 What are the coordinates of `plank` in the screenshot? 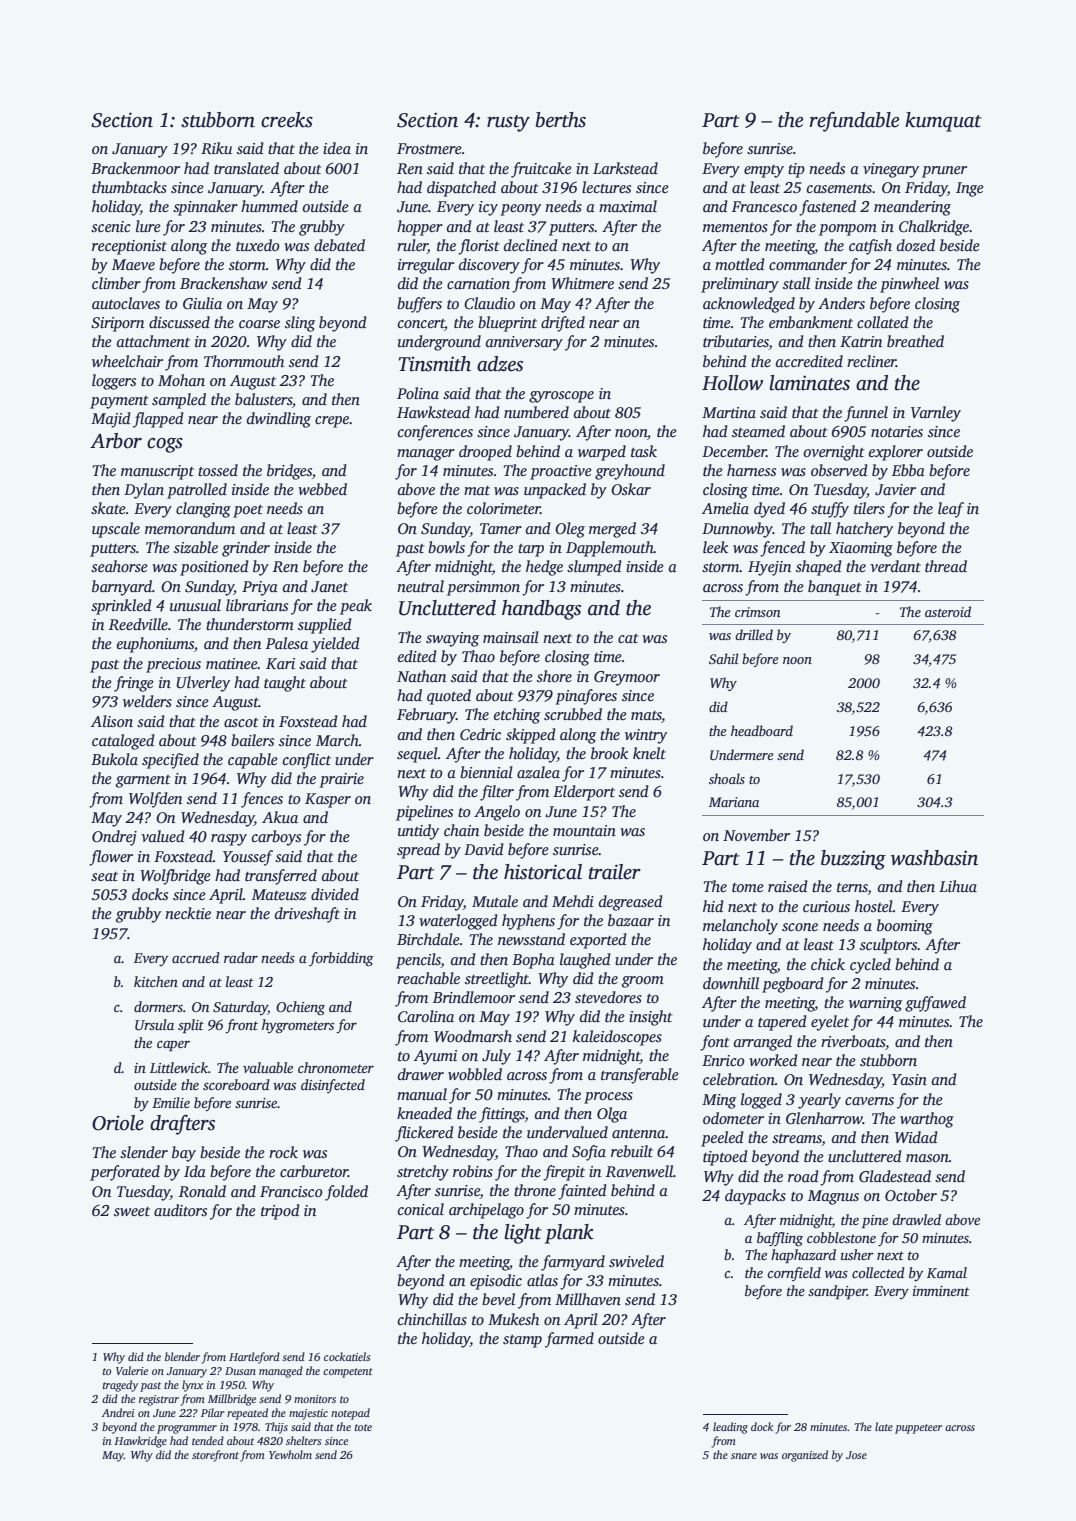 It's located at (569, 1234).
